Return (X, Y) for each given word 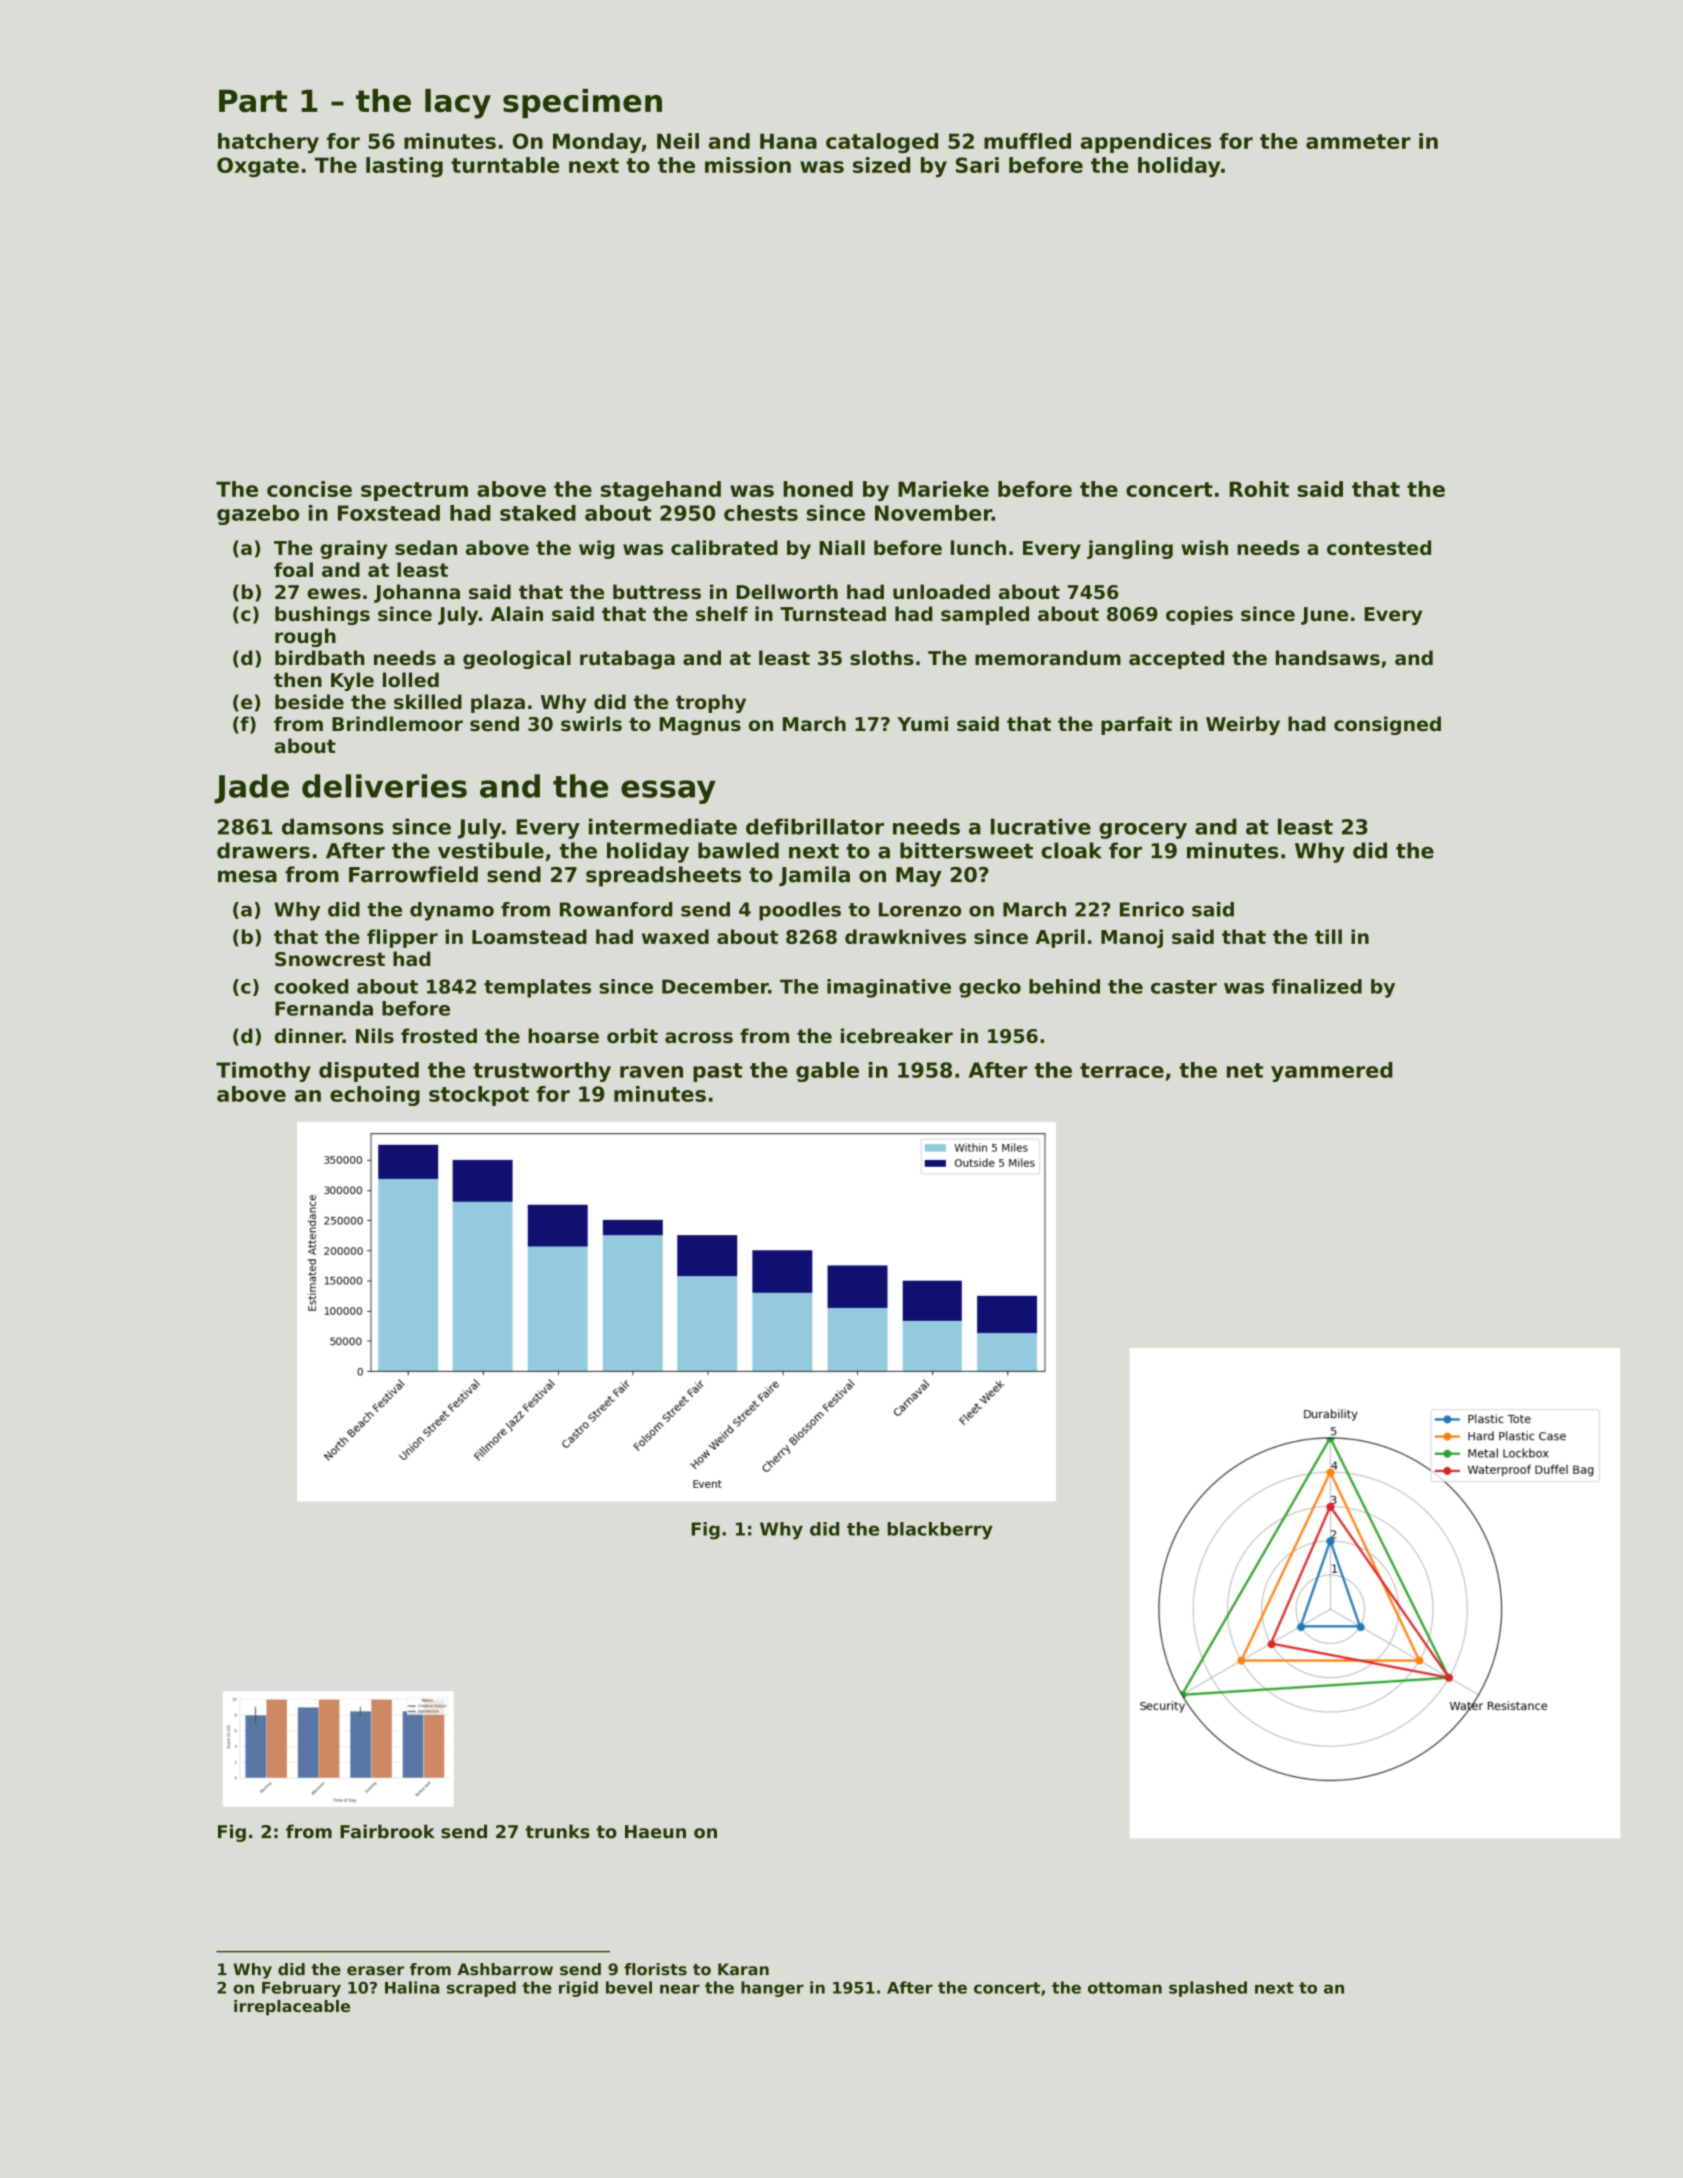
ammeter (1358, 141)
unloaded (941, 591)
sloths (882, 658)
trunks (557, 1831)
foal (293, 569)
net (1245, 1070)
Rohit (1259, 489)
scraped (481, 1989)
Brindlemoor (397, 724)
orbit (632, 1035)
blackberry (940, 1531)
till (1328, 936)
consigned (1387, 725)
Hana (788, 141)
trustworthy (542, 1072)
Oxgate (258, 167)
